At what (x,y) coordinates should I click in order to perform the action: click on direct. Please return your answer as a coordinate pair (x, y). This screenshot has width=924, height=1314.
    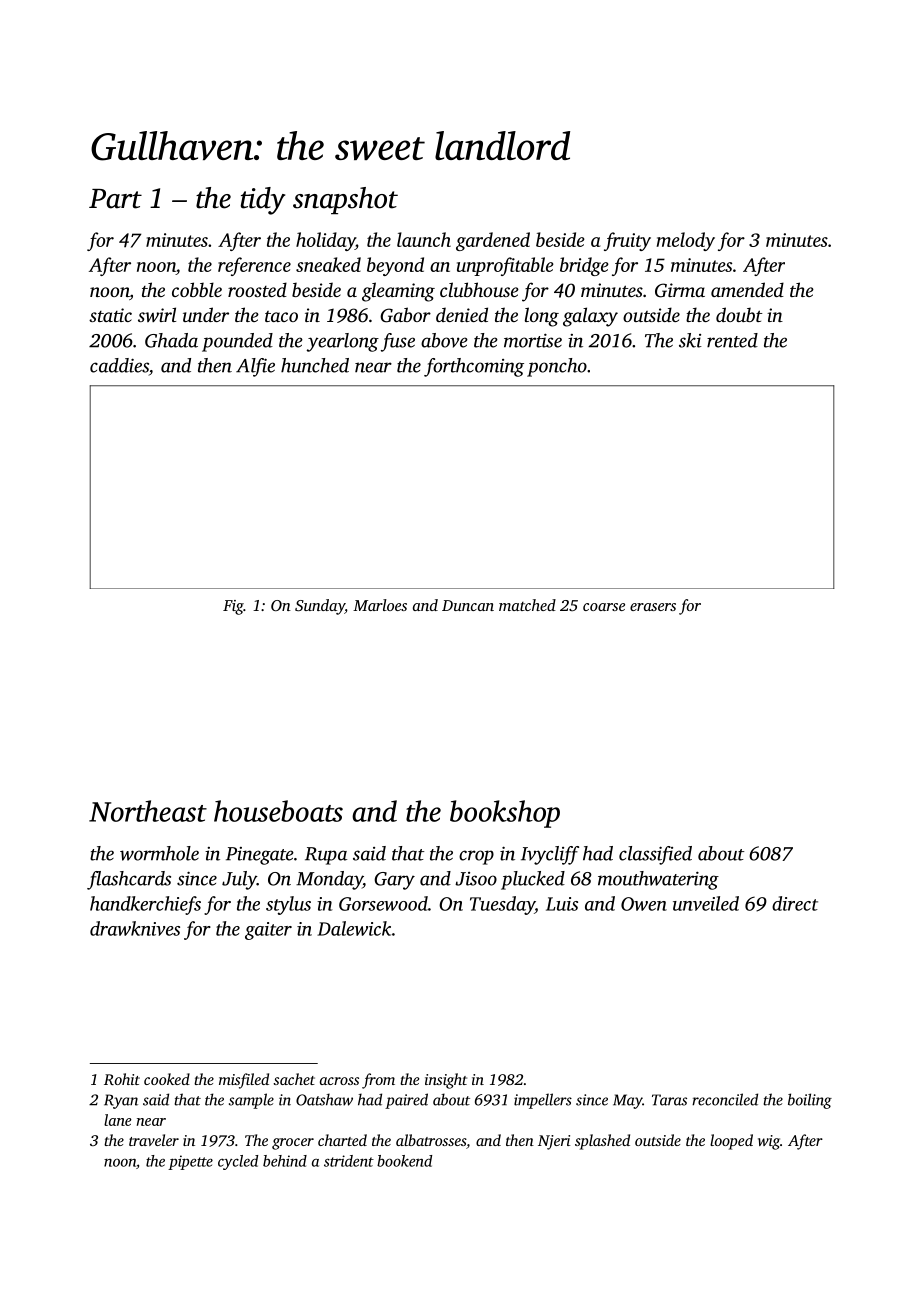
    Looking at the image, I should click on (795, 903).
